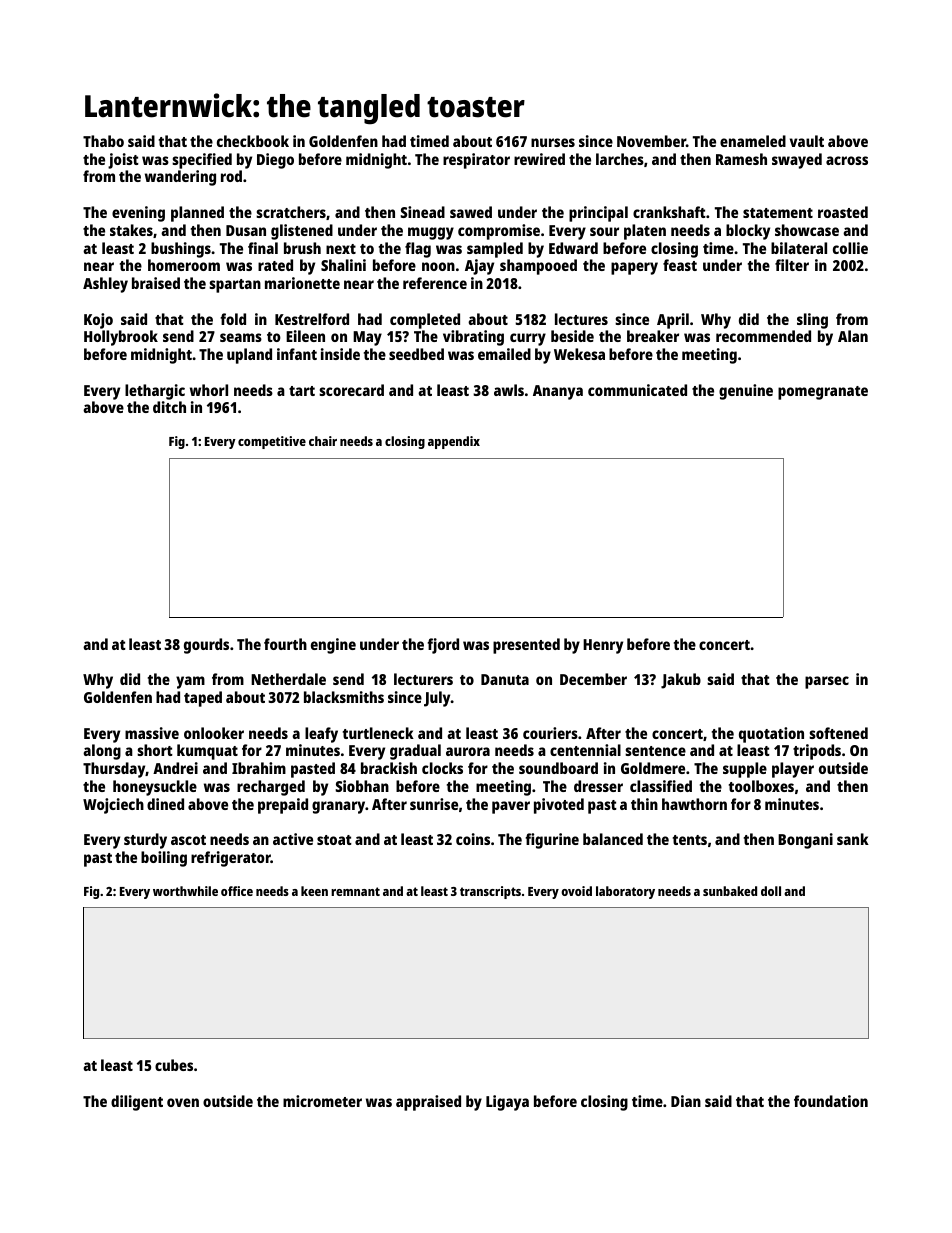 The image size is (952, 1233). What do you see at coordinates (102, 752) in the screenshot?
I see `along` at bounding box center [102, 752].
